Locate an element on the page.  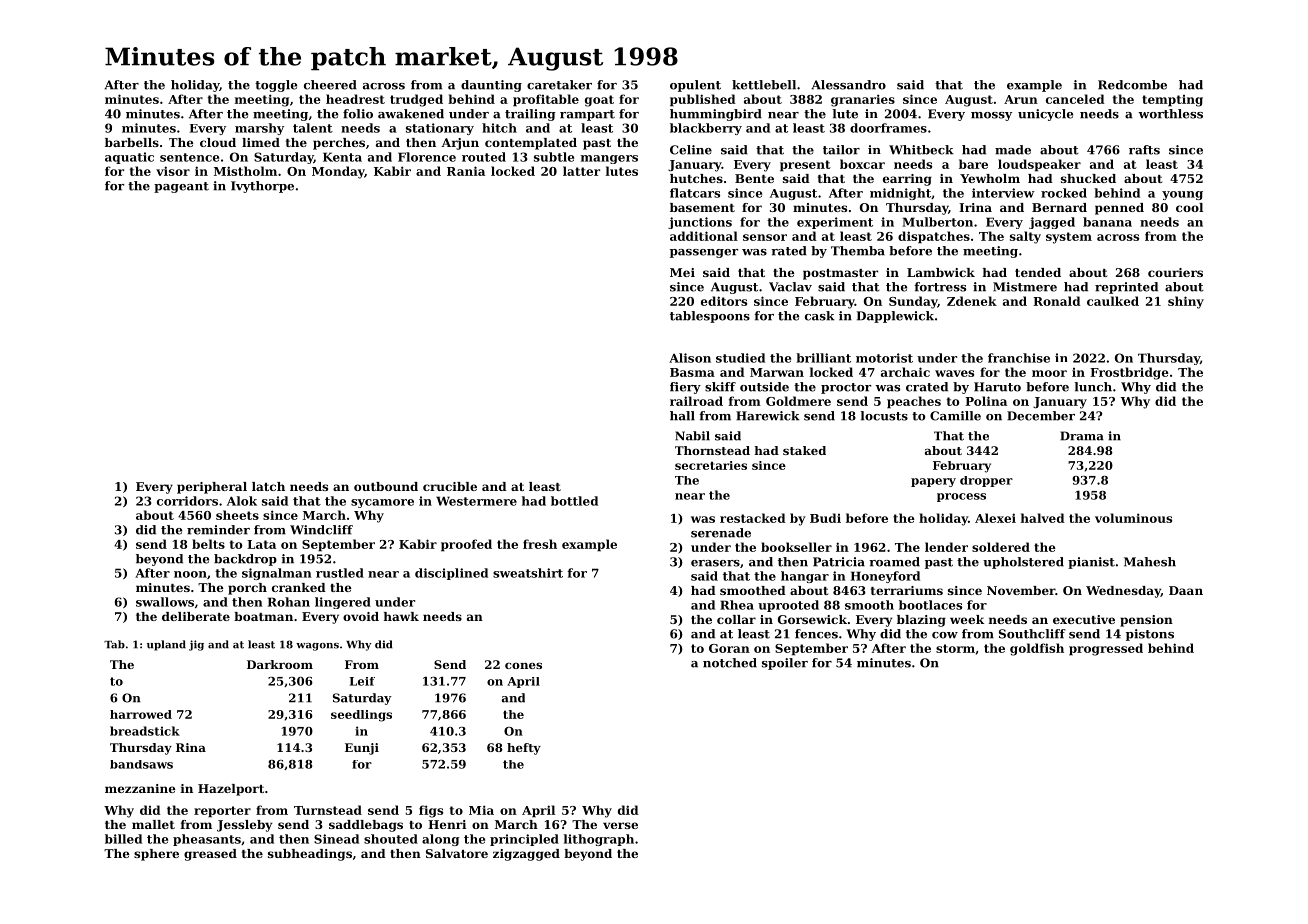
spoiler is located at coordinates (785, 664).
